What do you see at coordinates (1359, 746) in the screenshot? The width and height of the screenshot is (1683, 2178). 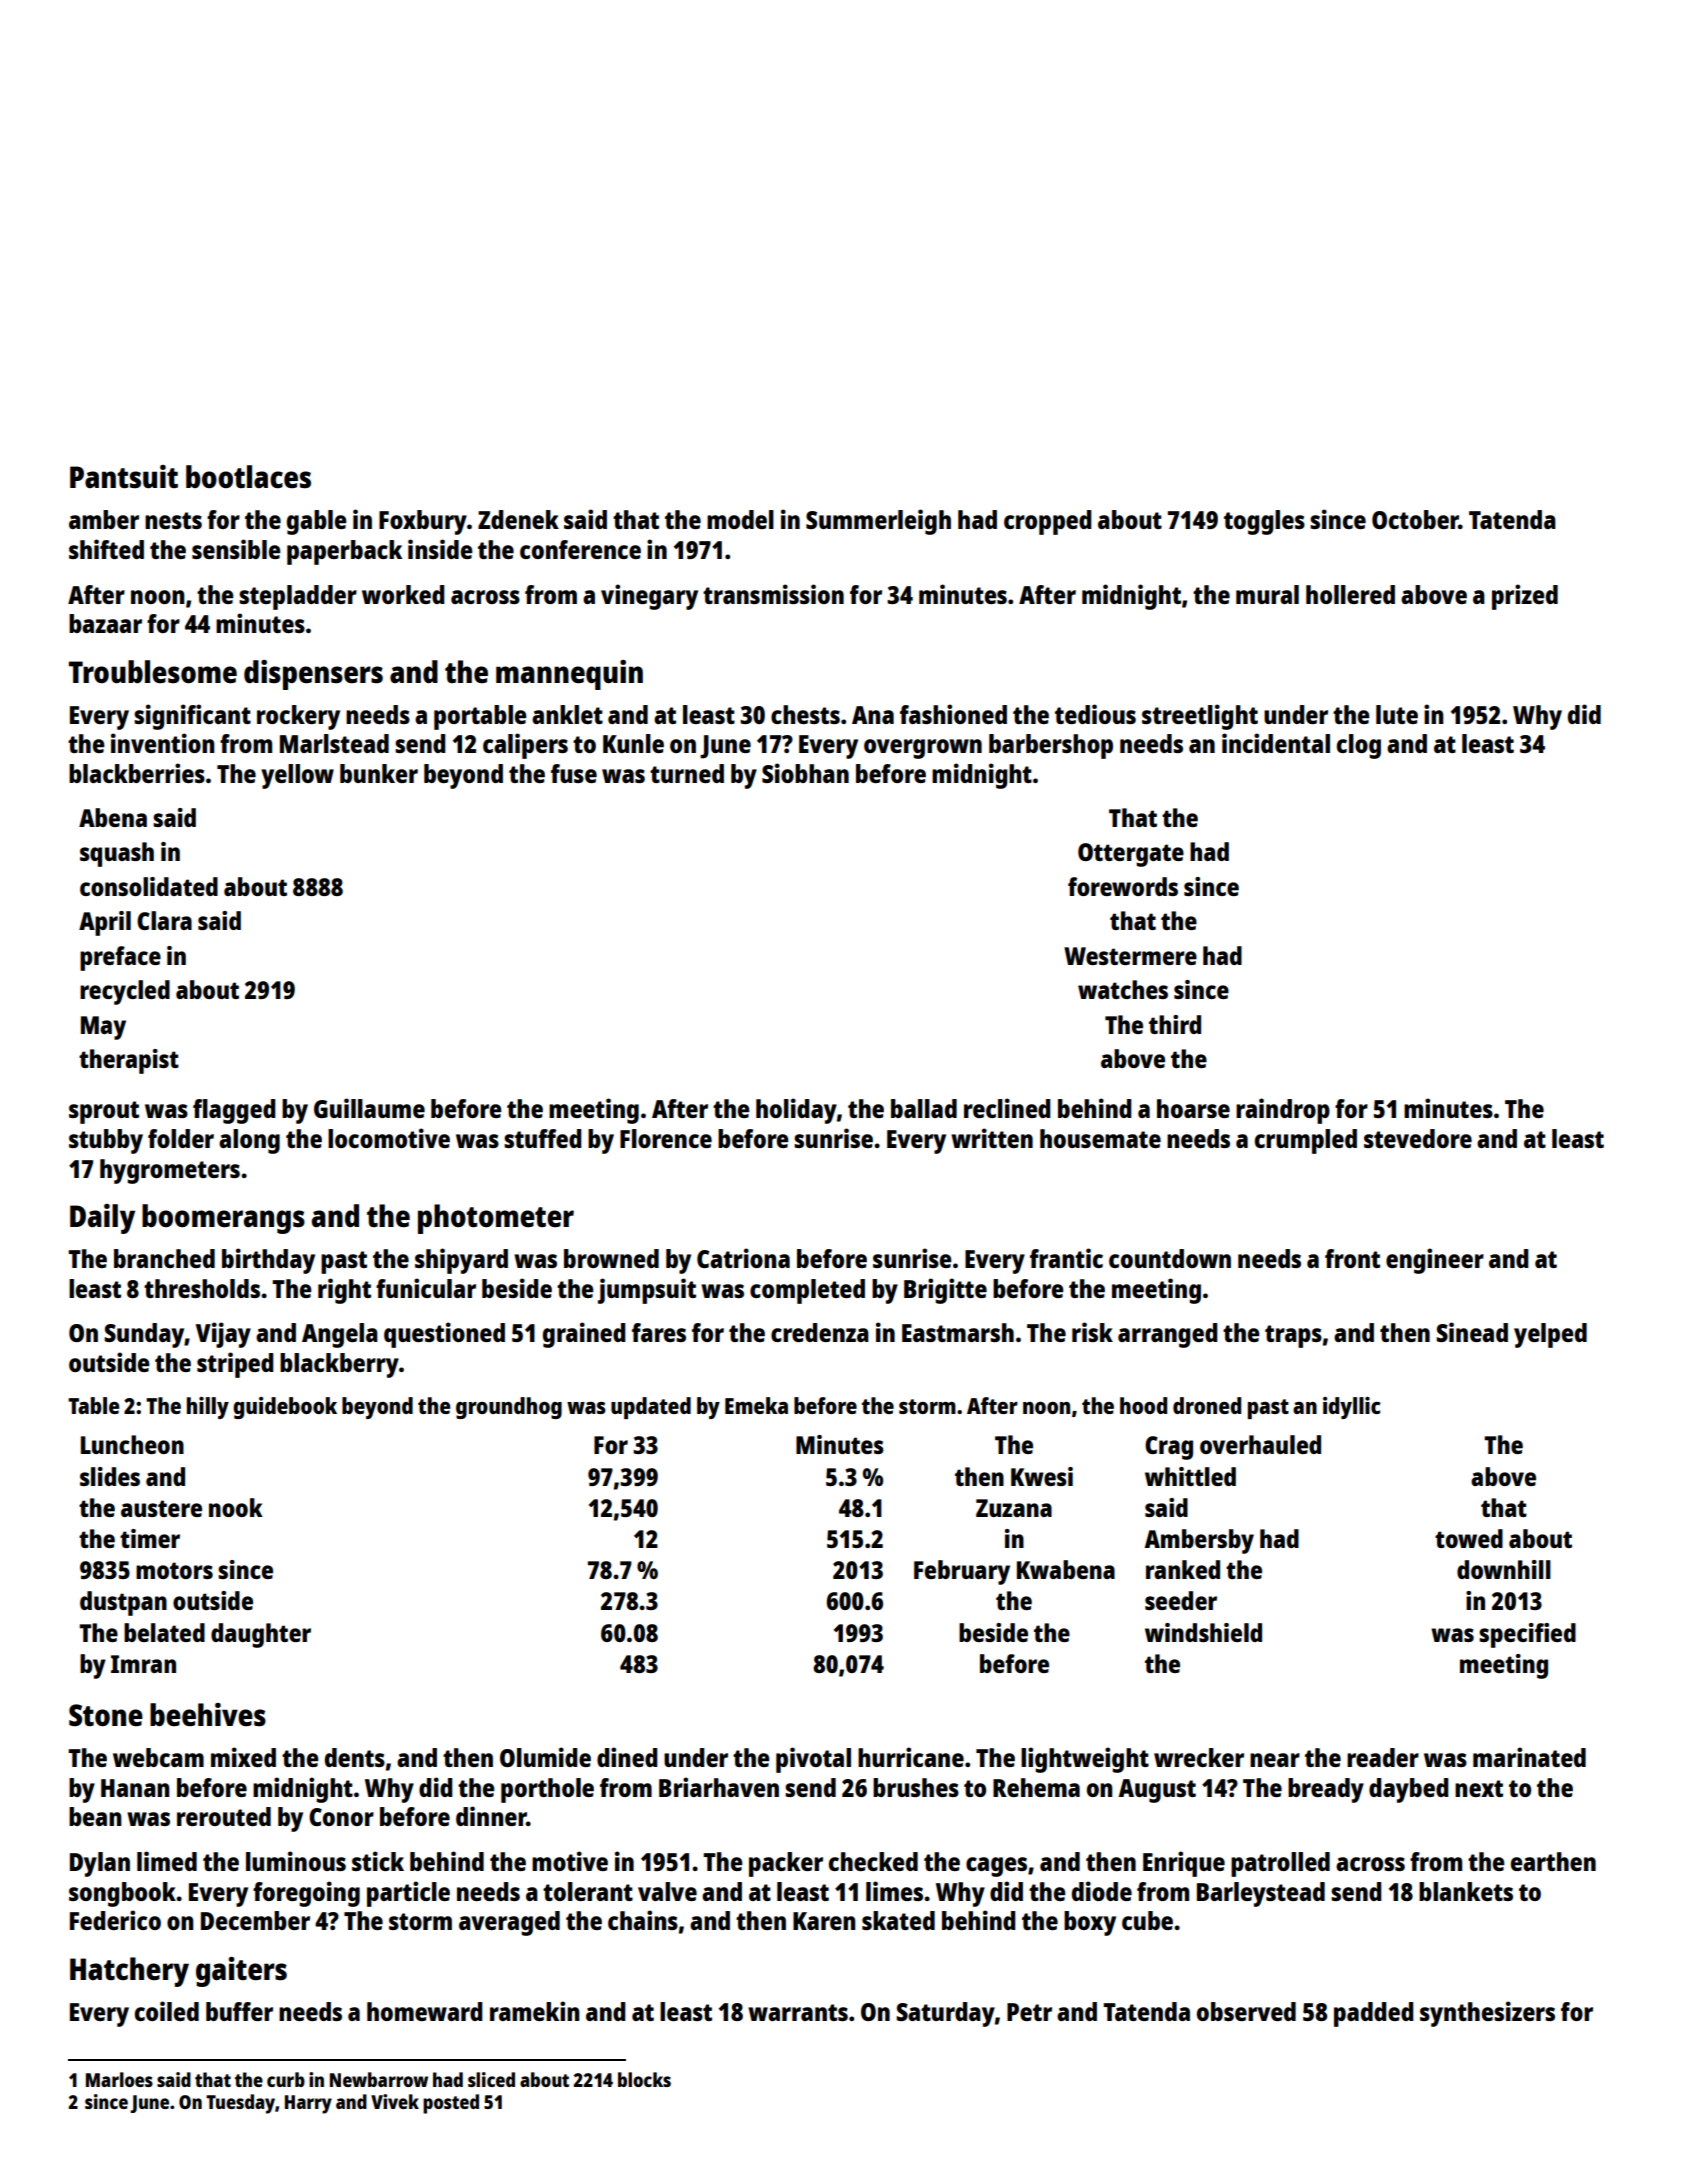 I see `clog` at bounding box center [1359, 746].
